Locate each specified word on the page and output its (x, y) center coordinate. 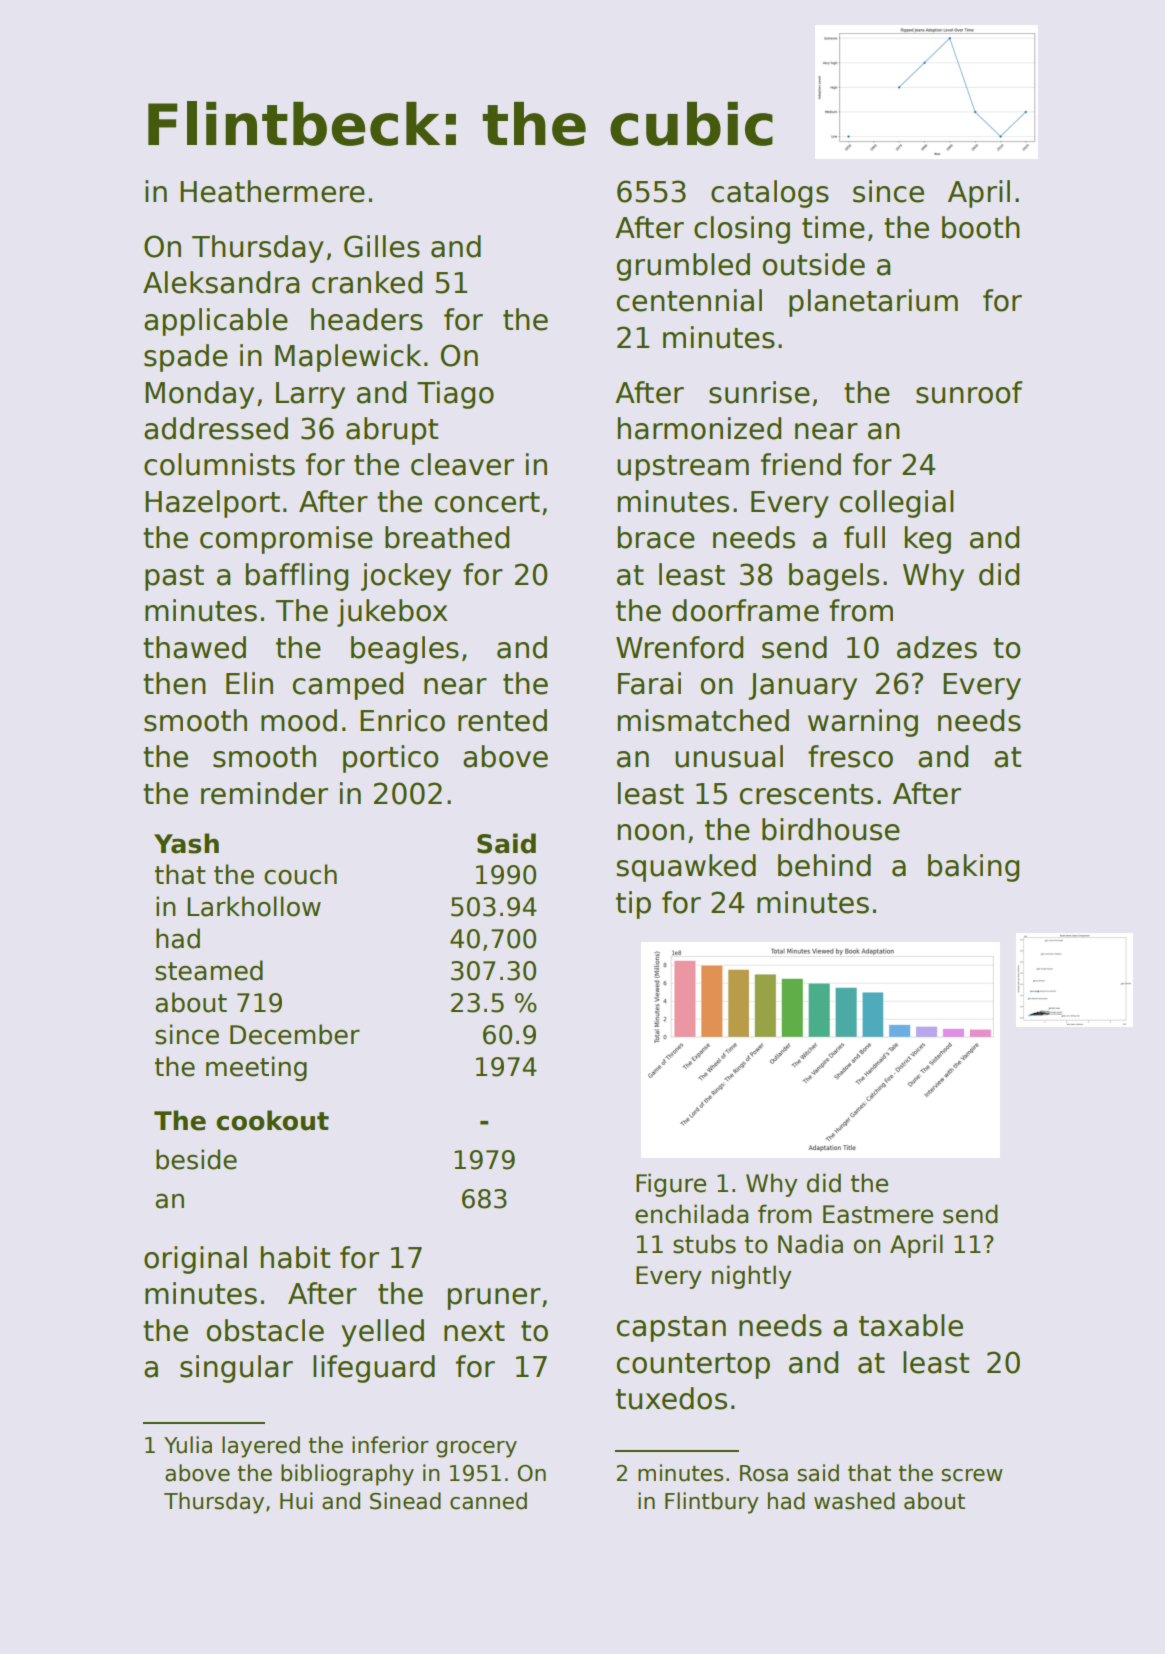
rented (502, 720)
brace (656, 537)
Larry (310, 395)
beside (196, 1159)
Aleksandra (221, 282)
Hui (296, 1501)
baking (973, 868)
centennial (689, 300)
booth (981, 227)
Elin (249, 683)
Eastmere (878, 1214)
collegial (896, 504)
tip (633, 905)
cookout (272, 1120)
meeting (256, 1068)
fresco (850, 756)
